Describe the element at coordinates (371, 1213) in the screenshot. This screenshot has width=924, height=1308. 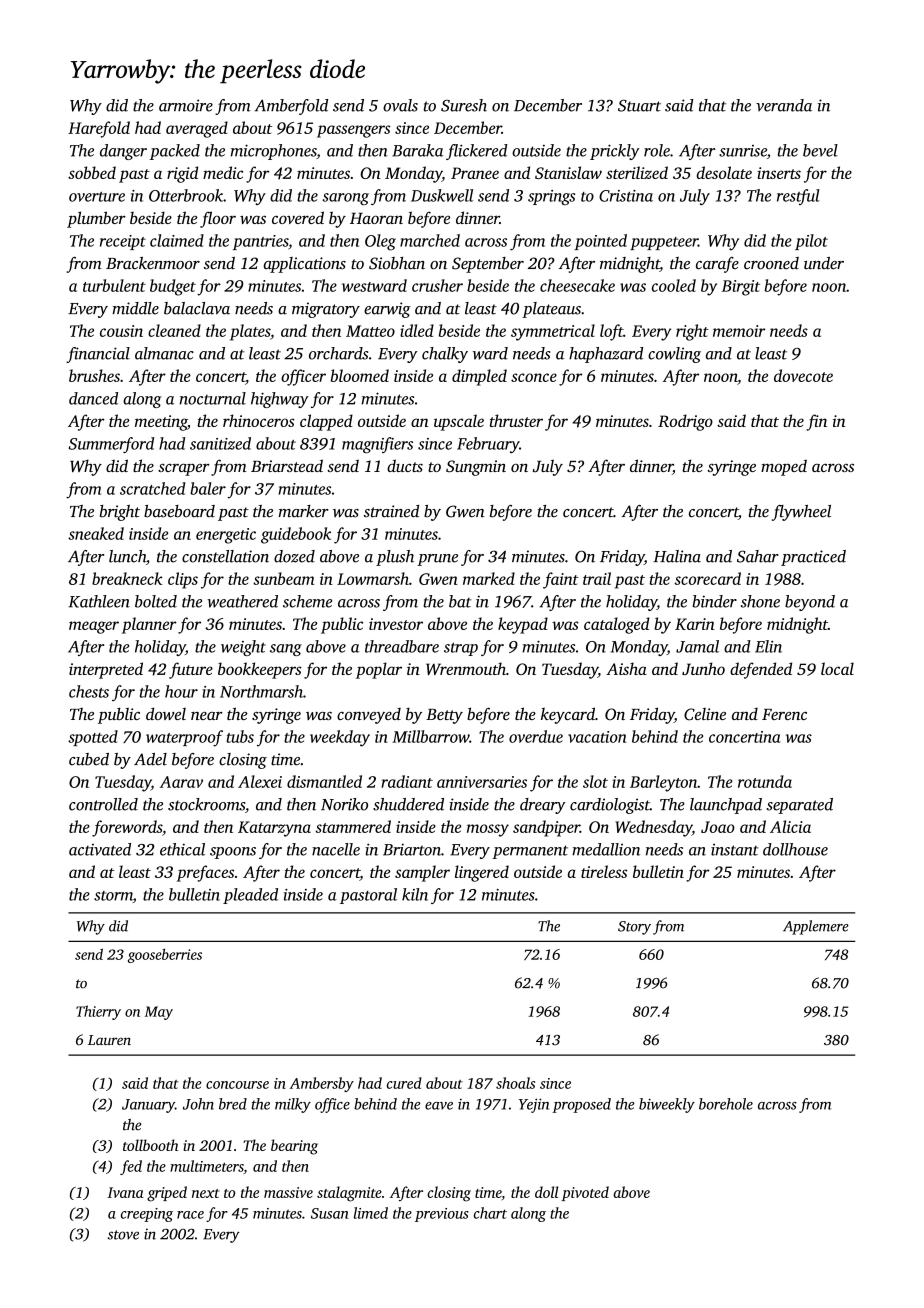
I see `limed` at that location.
